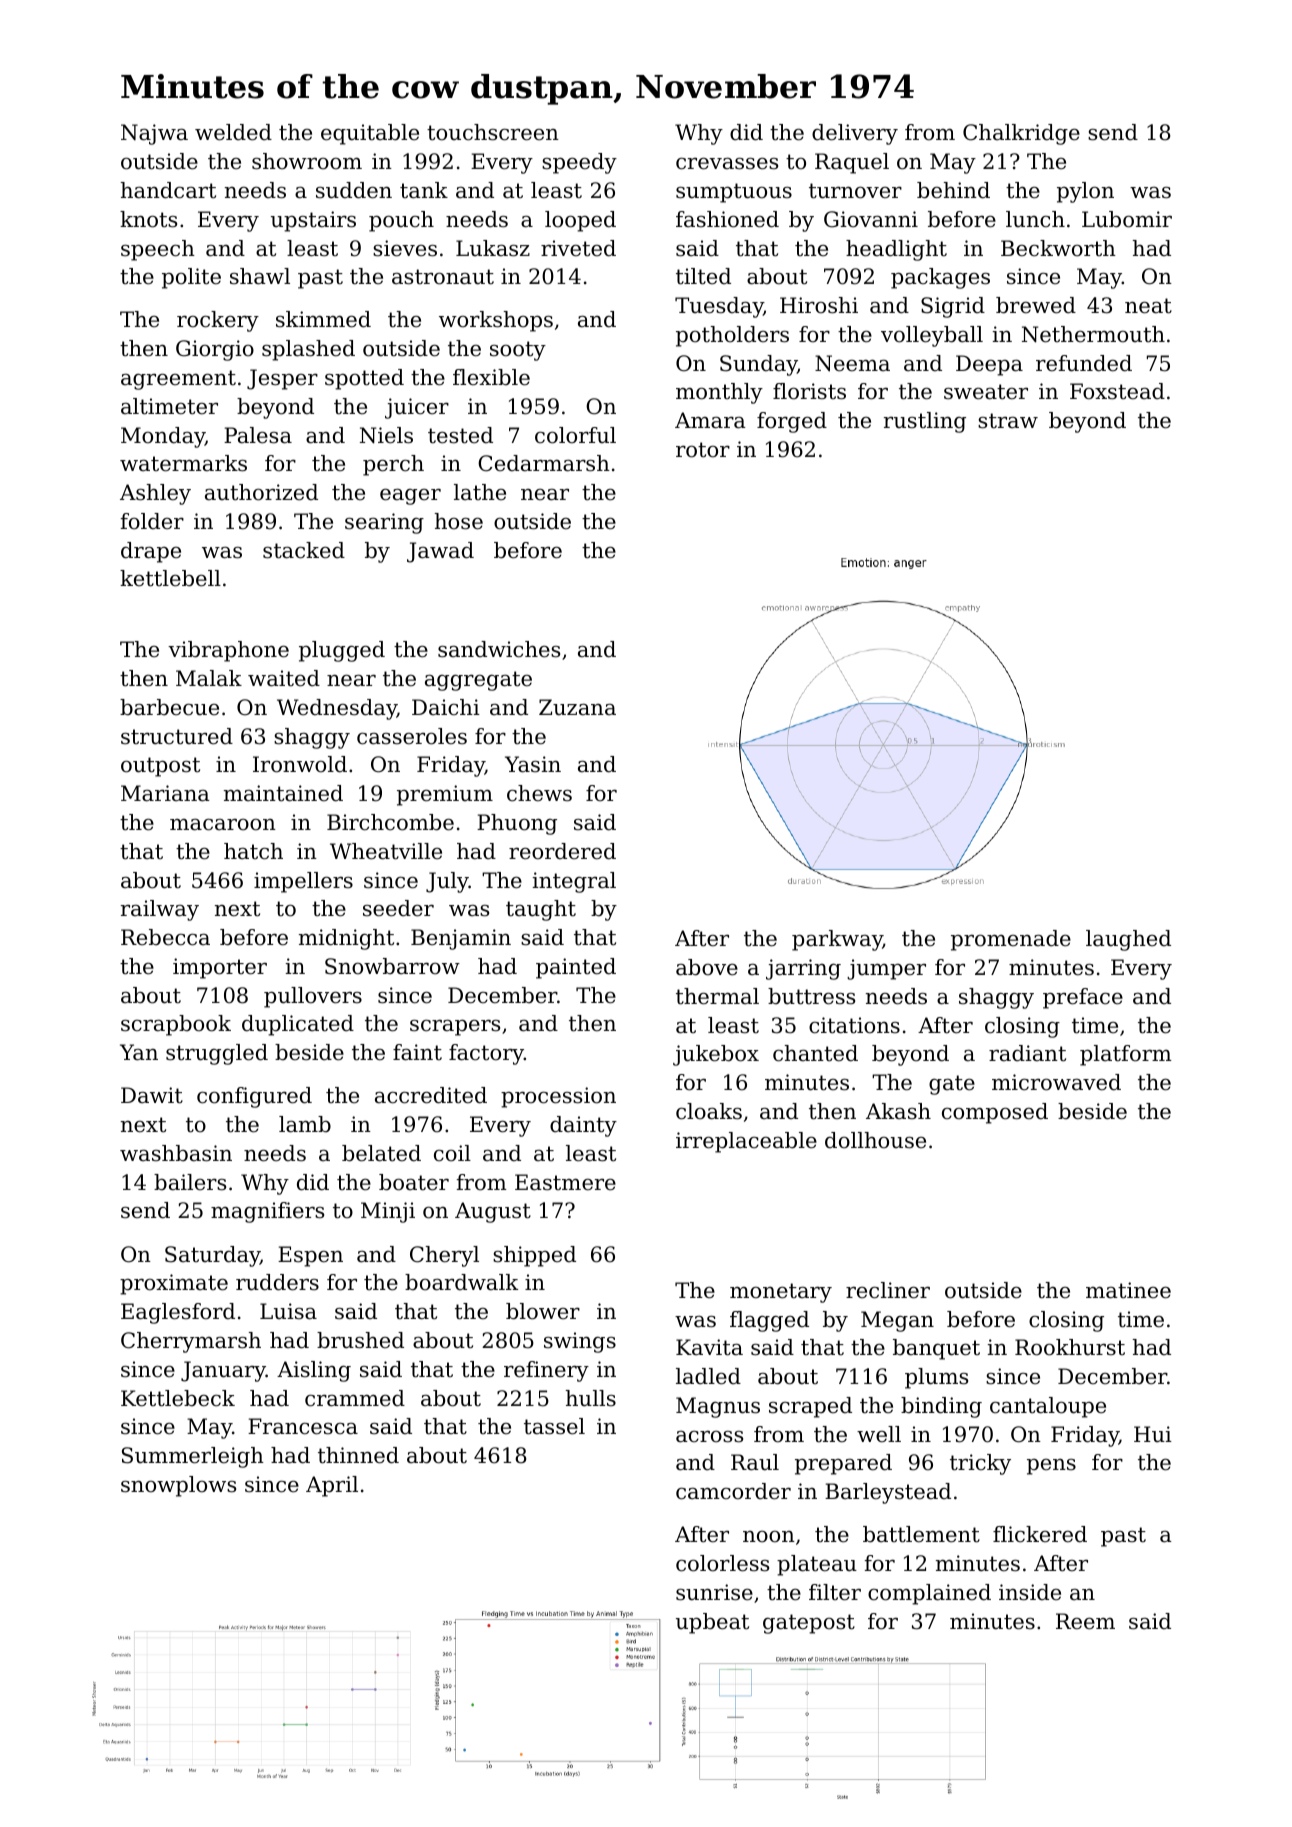 Image resolution: width=1292 pixels, height=1827 pixels. What do you see at coordinates (809, 391) in the screenshot?
I see `florists` at bounding box center [809, 391].
